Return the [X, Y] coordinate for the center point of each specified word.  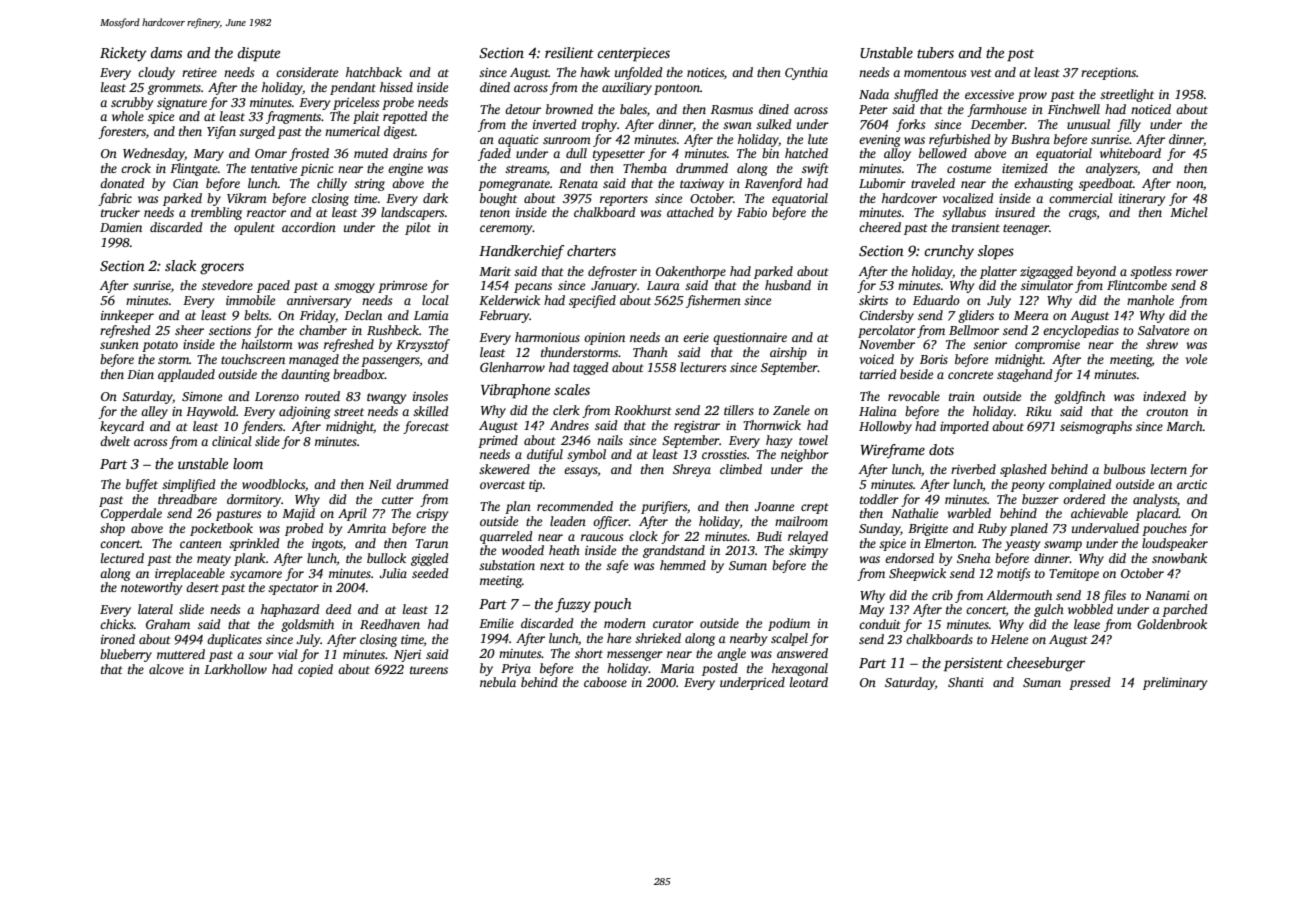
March [1184, 426]
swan [737, 125]
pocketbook [221, 529]
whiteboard [1130, 153]
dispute [258, 54]
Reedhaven [390, 624]
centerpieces [633, 54]
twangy [386, 398]
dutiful [545, 455]
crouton [1167, 412]
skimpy [808, 551]
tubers [935, 52]
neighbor [805, 455]
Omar [271, 153]
